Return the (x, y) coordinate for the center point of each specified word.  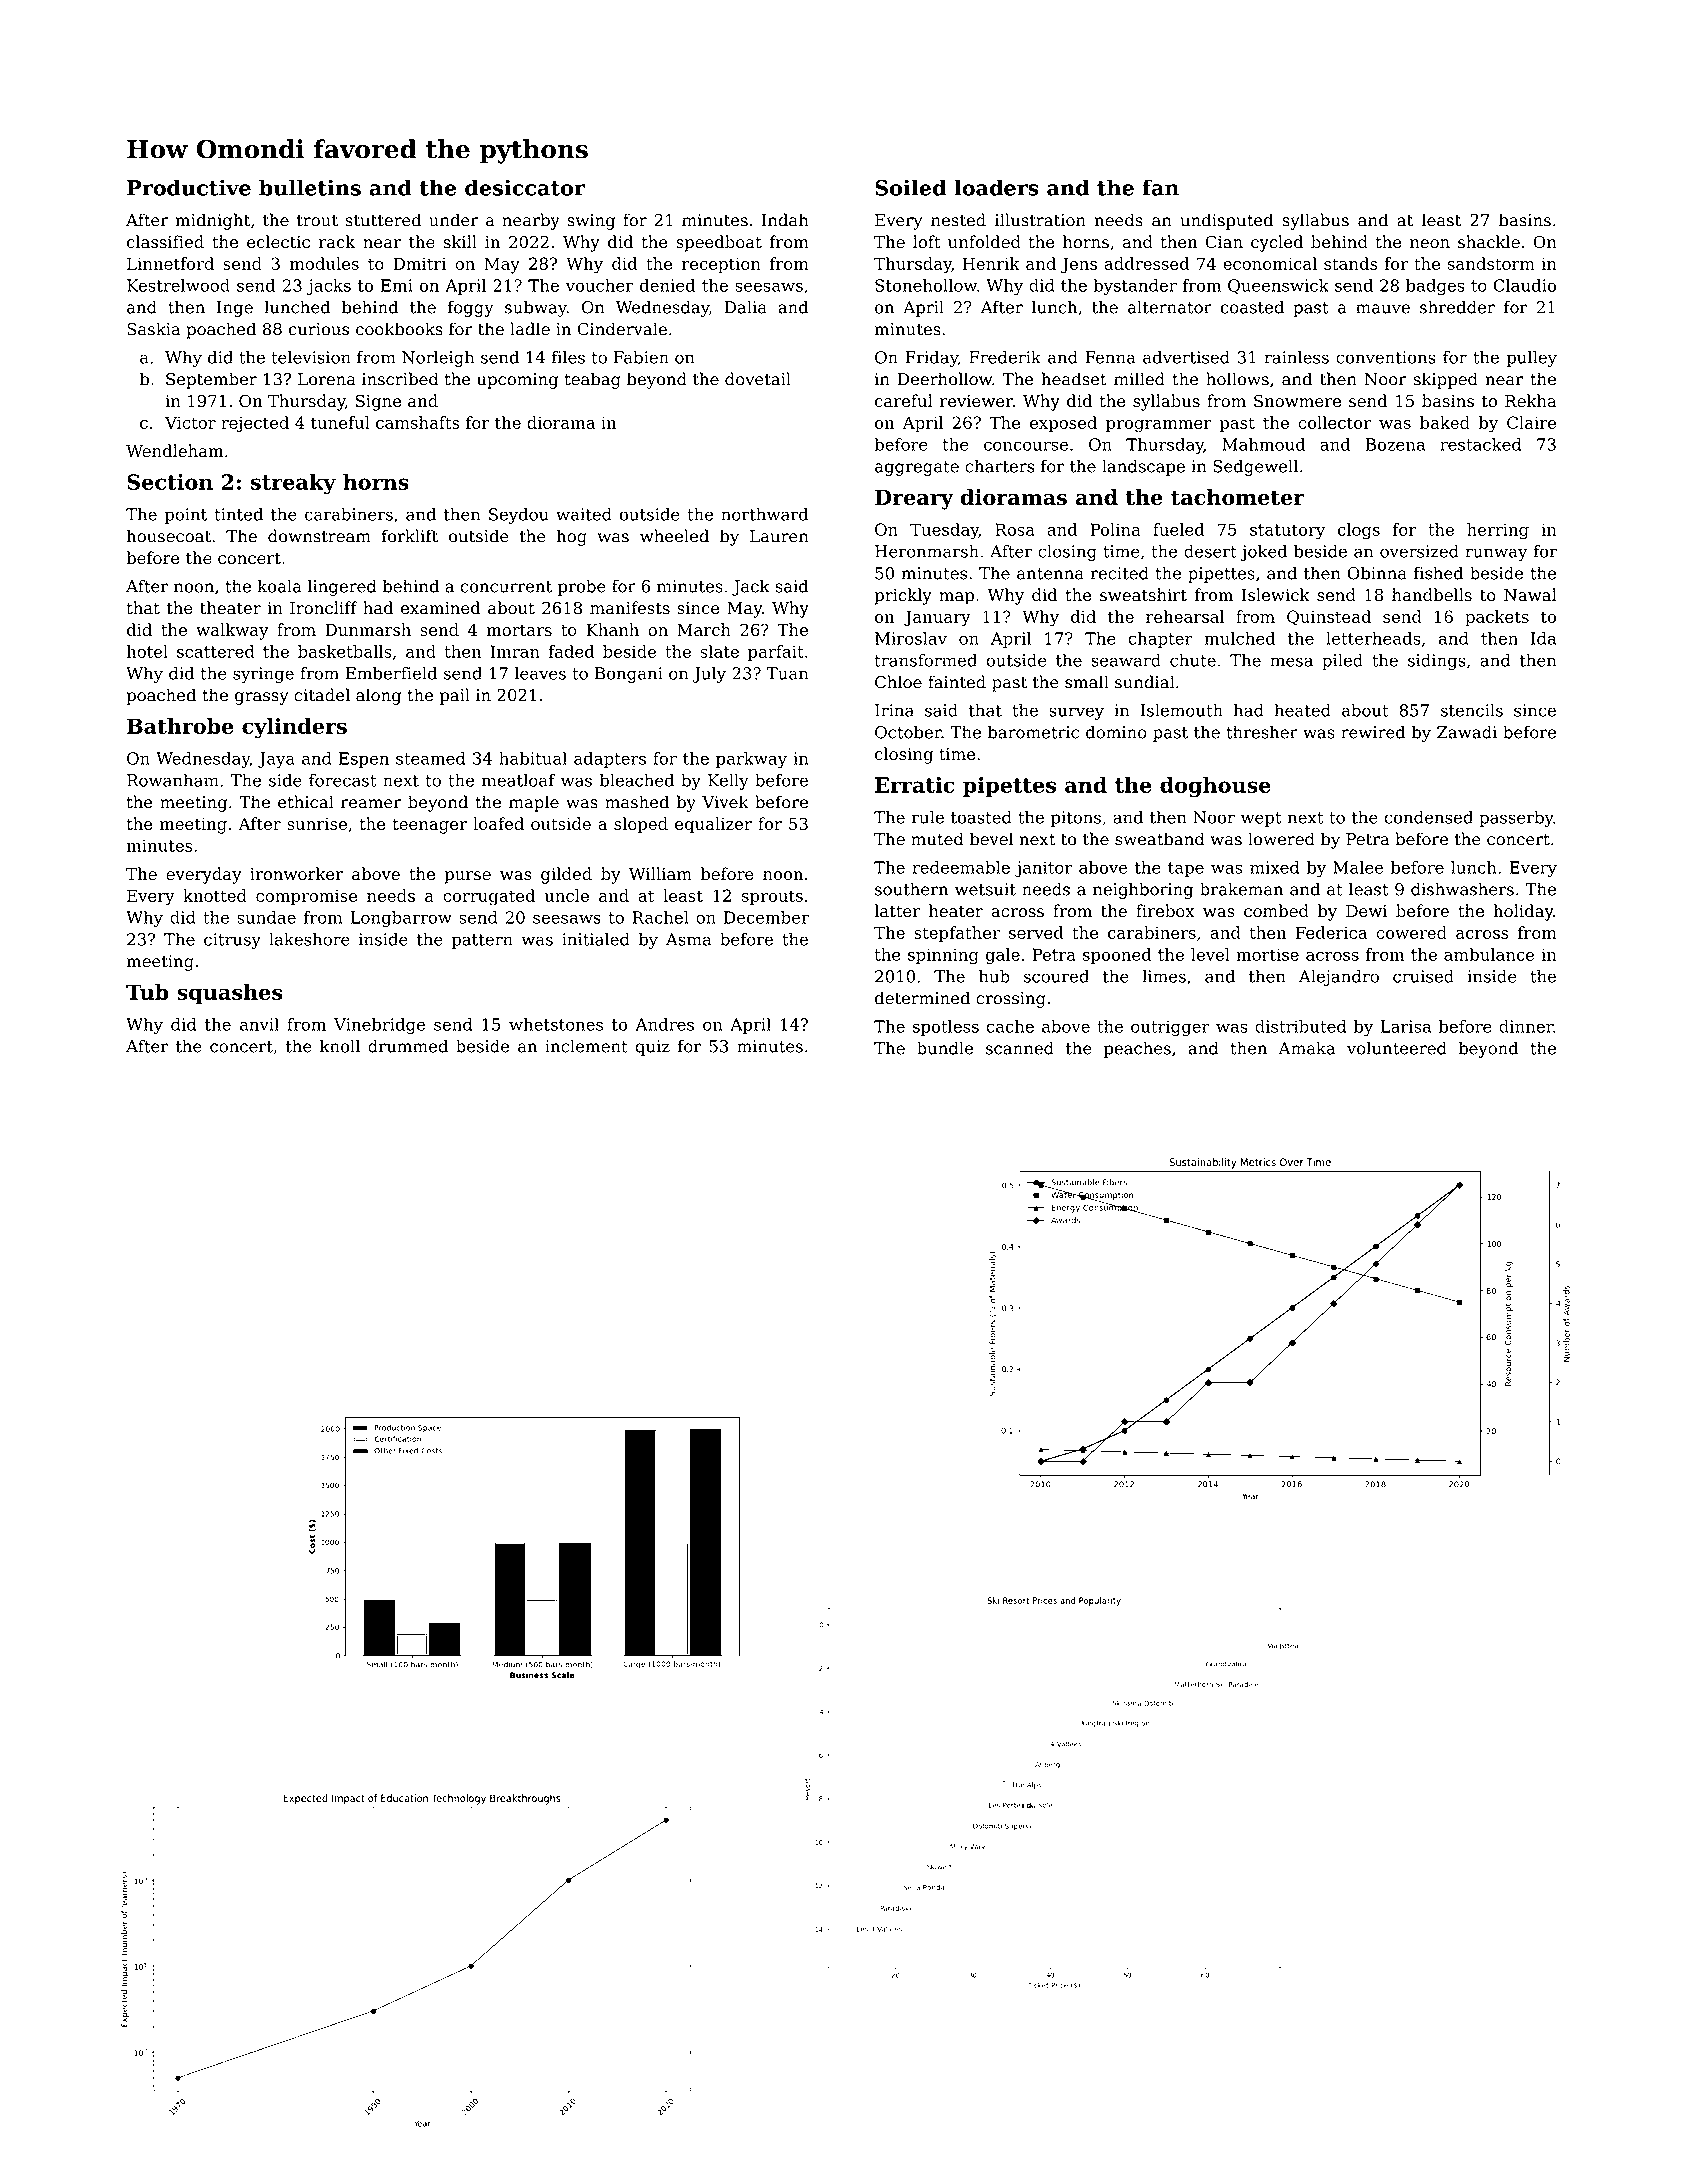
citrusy (232, 941)
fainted (957, 682)
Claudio (1524, 285)
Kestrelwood (178, 285)
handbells (1432, 595)
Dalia (745, 307)
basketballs (345, 651)
